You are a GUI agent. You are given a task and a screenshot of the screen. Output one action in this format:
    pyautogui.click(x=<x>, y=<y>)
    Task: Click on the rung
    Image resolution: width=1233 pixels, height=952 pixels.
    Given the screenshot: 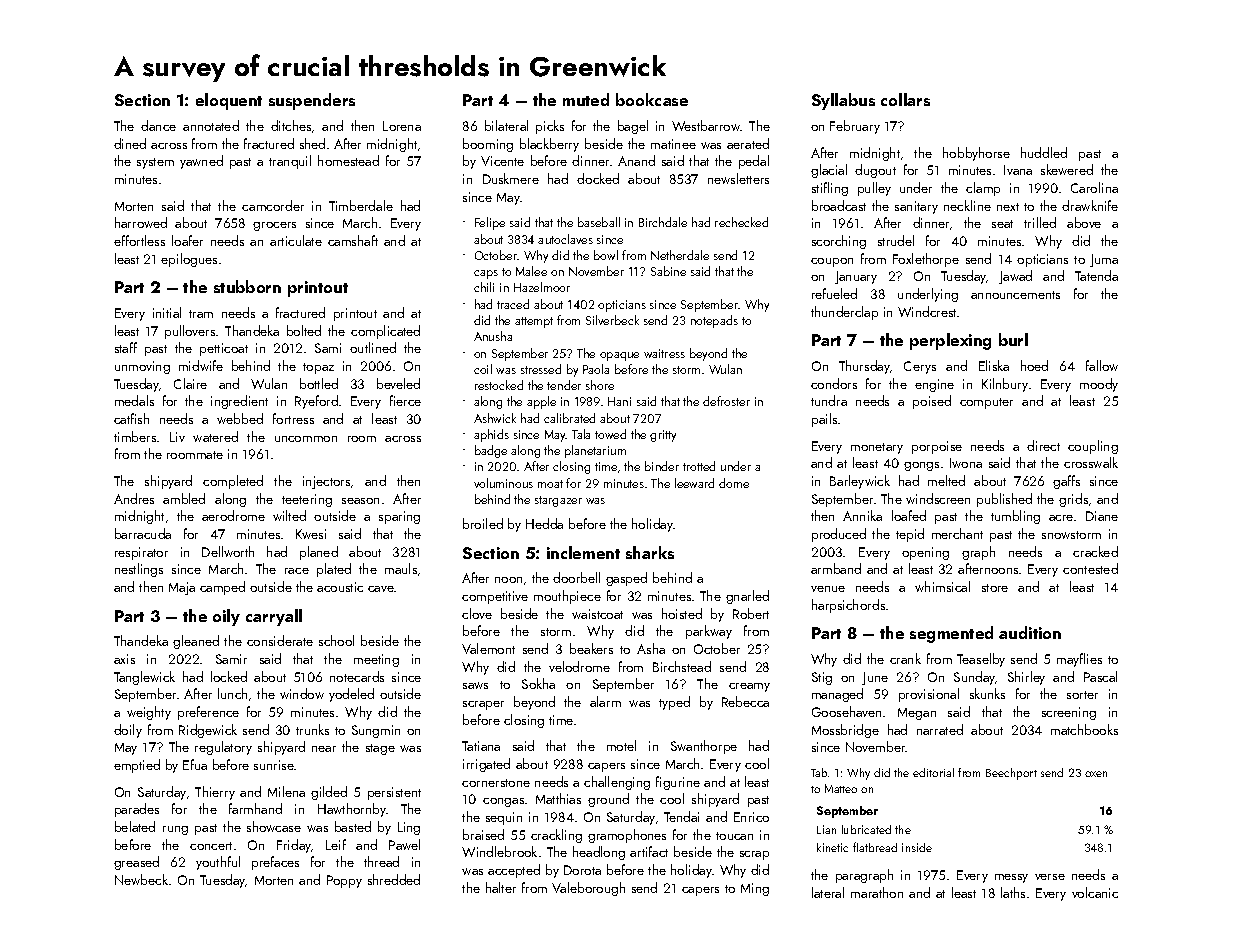 What is the action you would take?
    pyautogui.click(x=175, y=830)
